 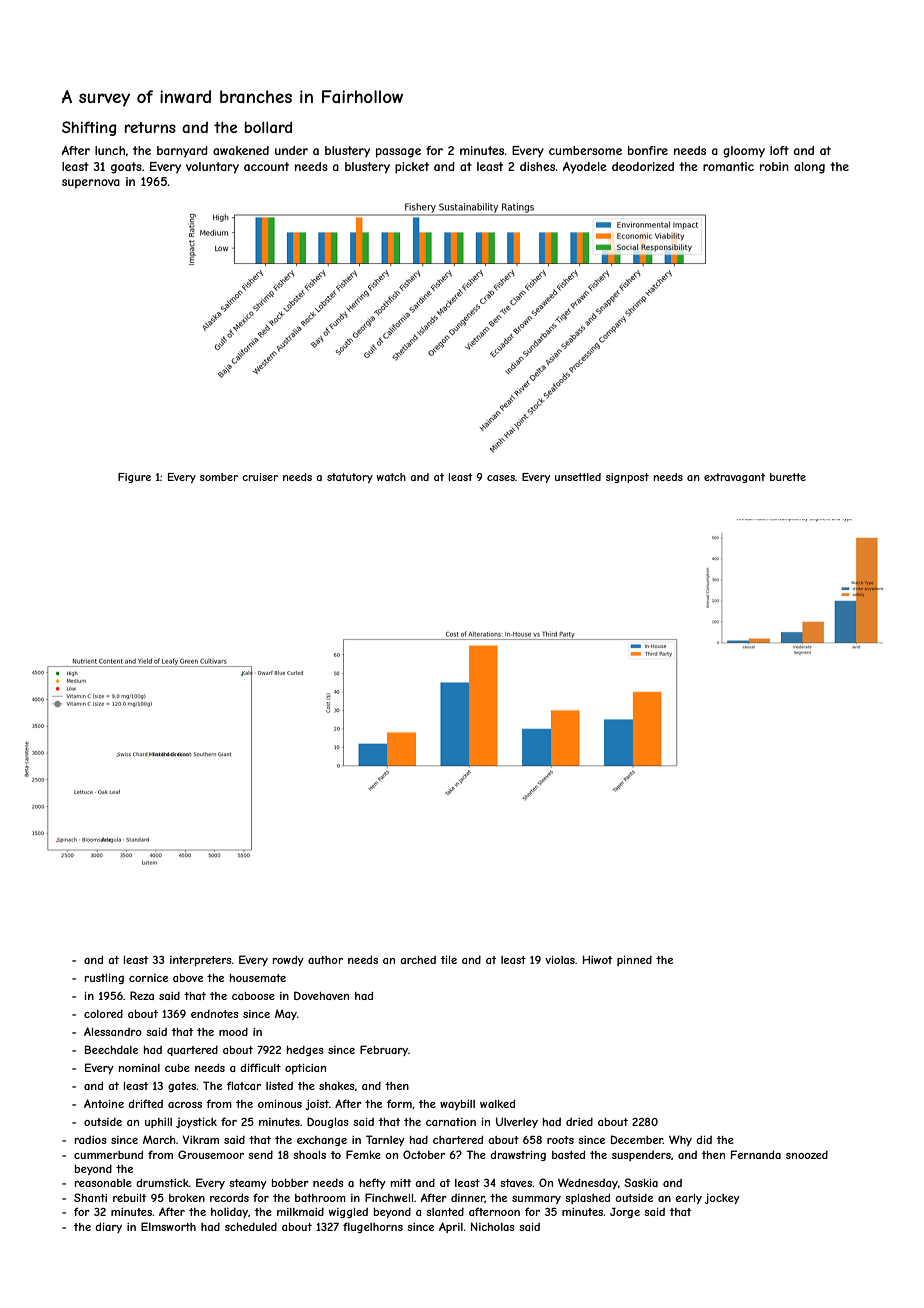 What do you see at coordinates (587, 1198) in the page?
I see `splashed` at bounding box center [587, 1198].
